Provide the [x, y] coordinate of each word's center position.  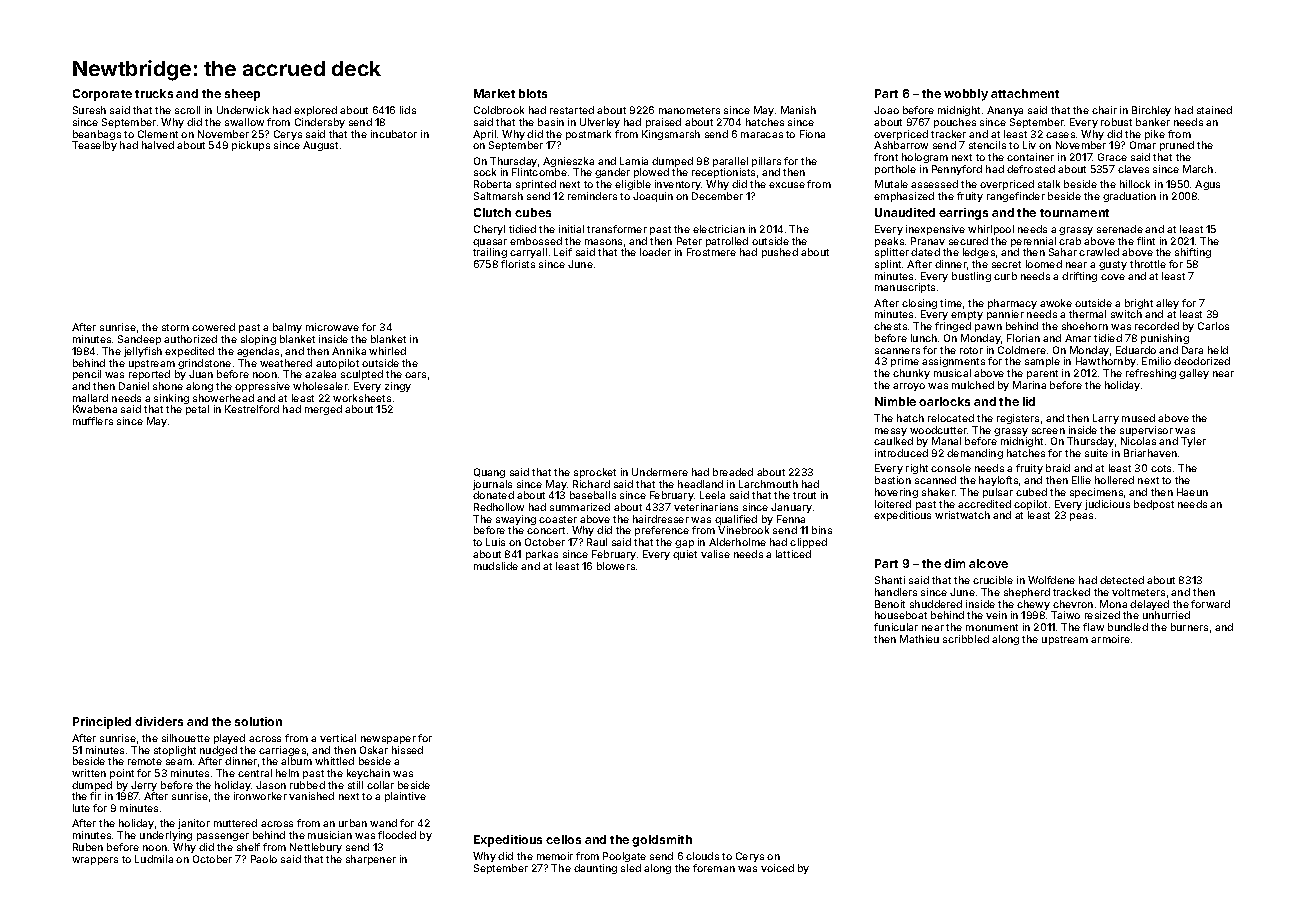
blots [533, 93]
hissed [407, 750]
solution [258, 721]
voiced [777, 868]
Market [494, 93]
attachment [1025, 93]
